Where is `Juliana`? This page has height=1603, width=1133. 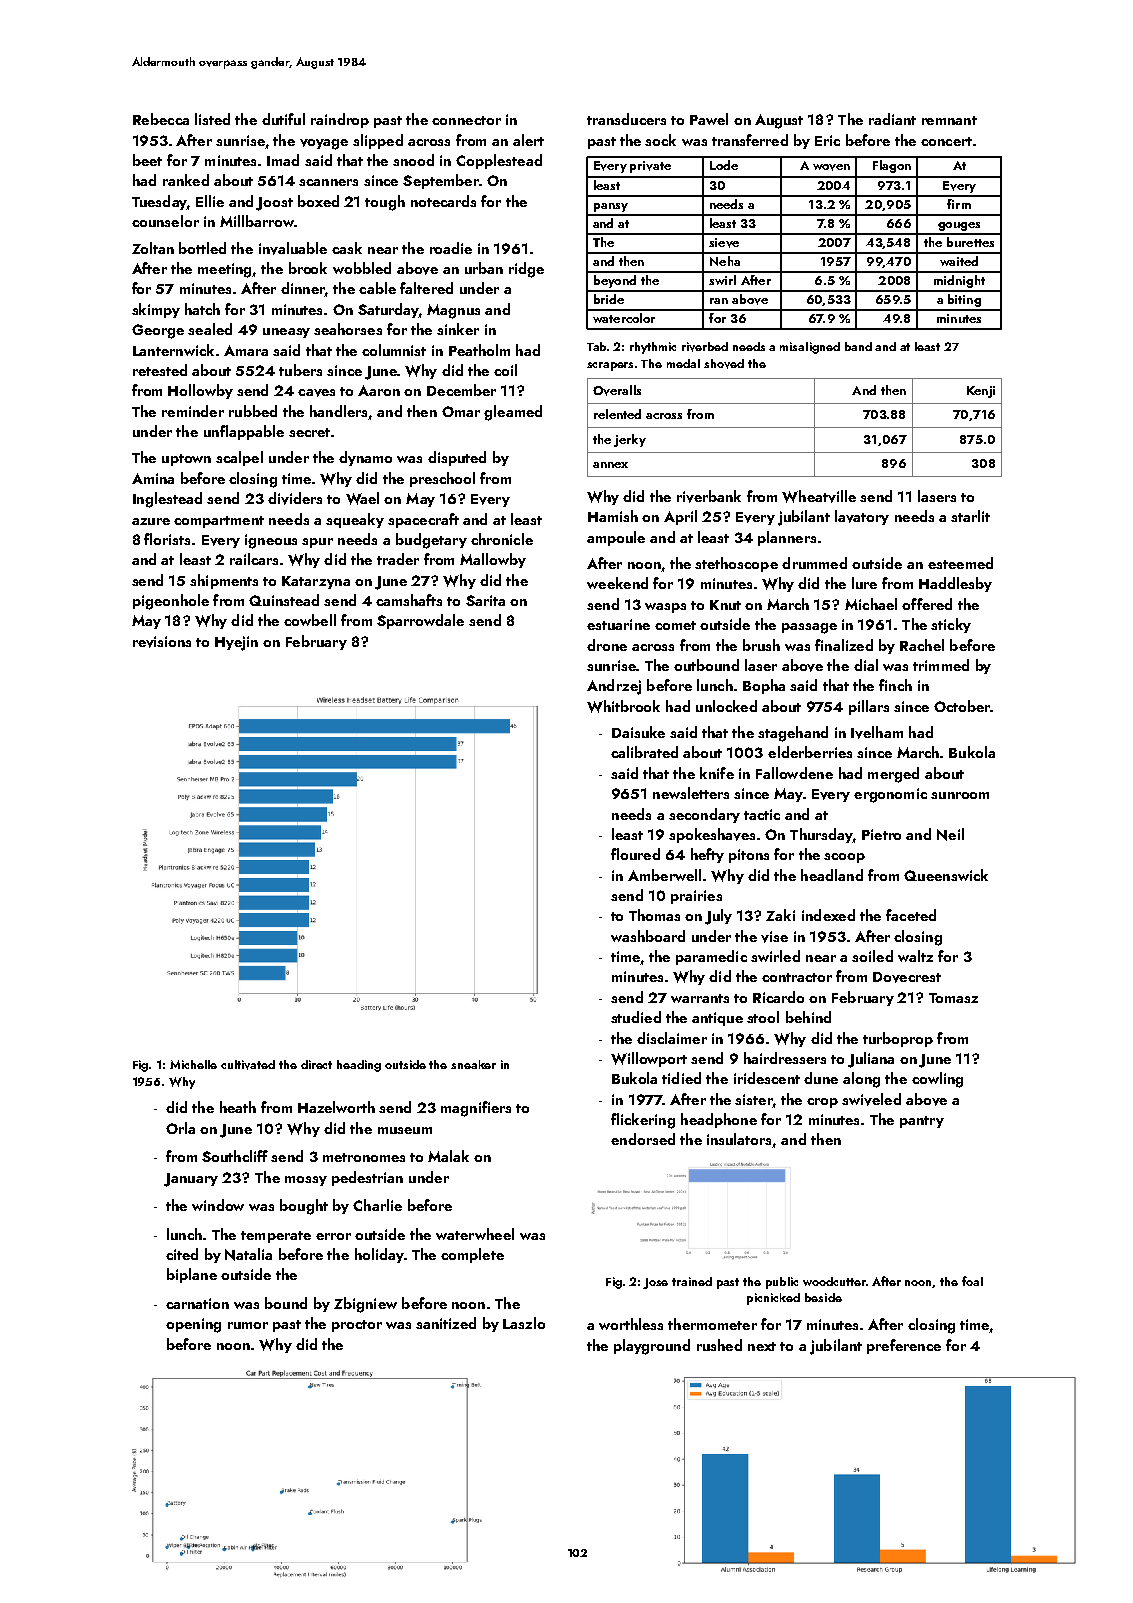
Juliana is located at coordinates (871, 1060).
